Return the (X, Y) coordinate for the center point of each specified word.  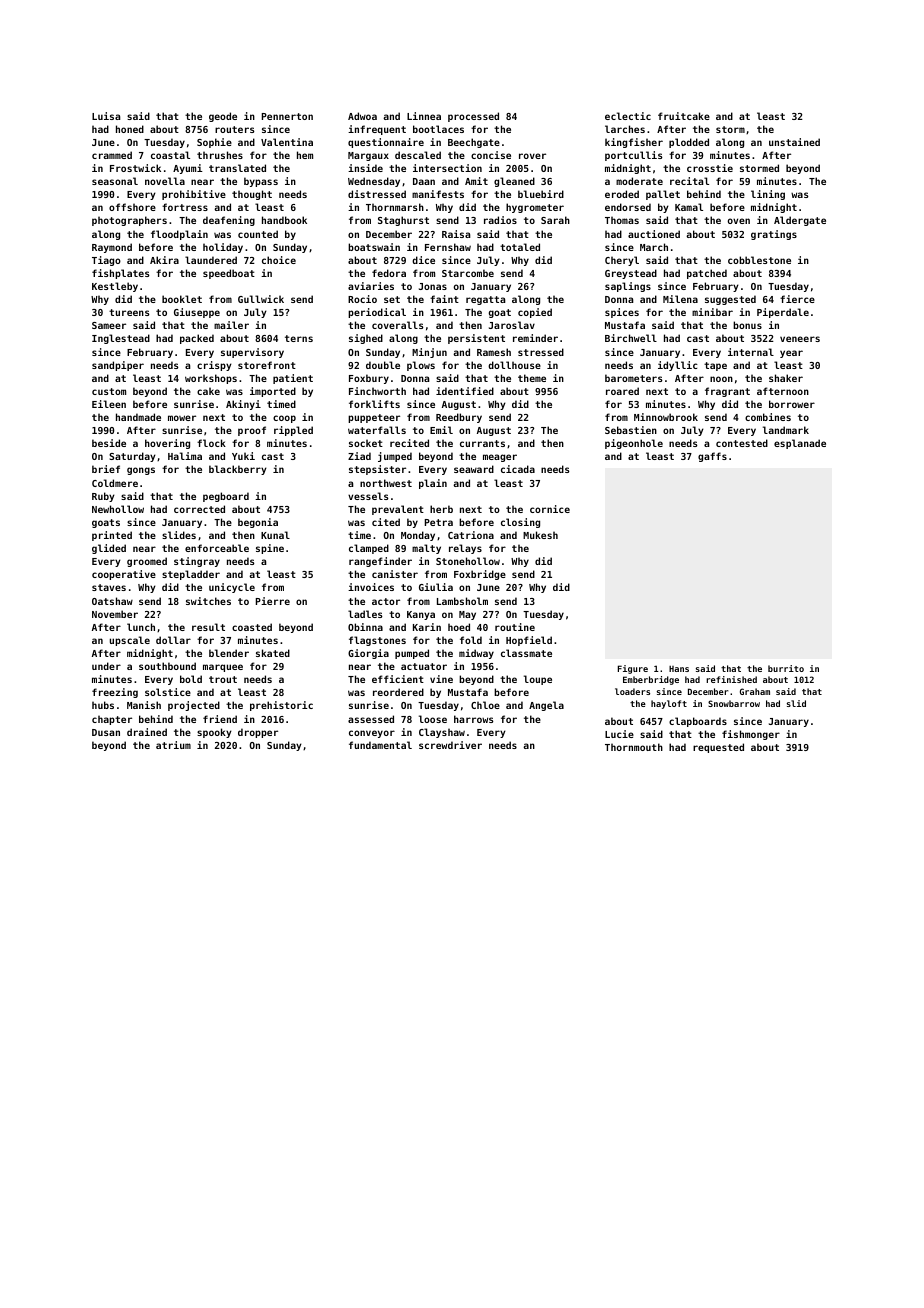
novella (165, 181)
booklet (182, 299)
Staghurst (403, 221)
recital (689, 181)
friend (220, 719)
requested (718, 748)
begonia (258, 523)
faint (444, 299)
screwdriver (450, 745)
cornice (550, 509)
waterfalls (377, 430)
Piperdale (783, 313)
